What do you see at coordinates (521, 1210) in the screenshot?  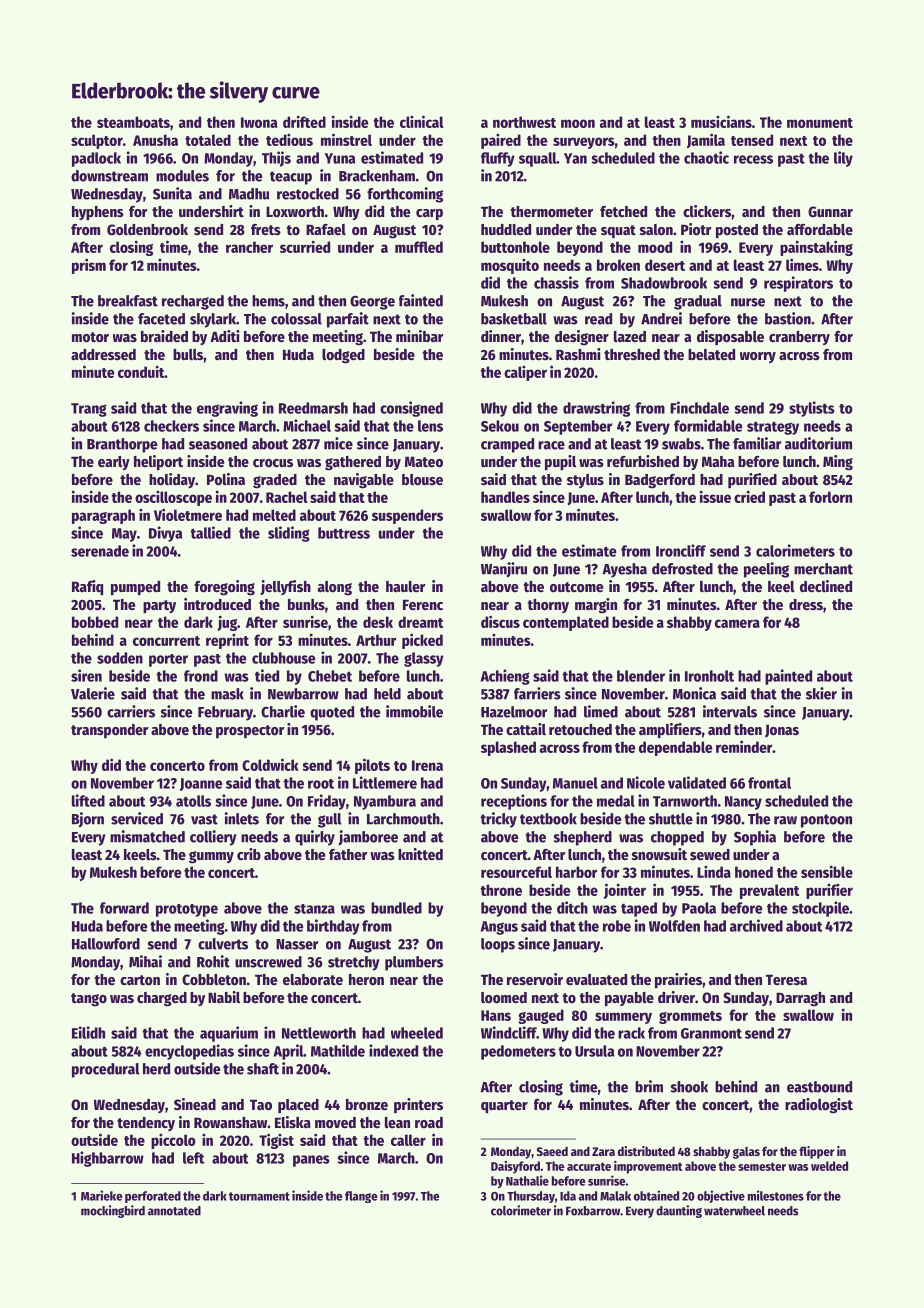 I see `colorimeter` at bounding box center [521, 1210].
